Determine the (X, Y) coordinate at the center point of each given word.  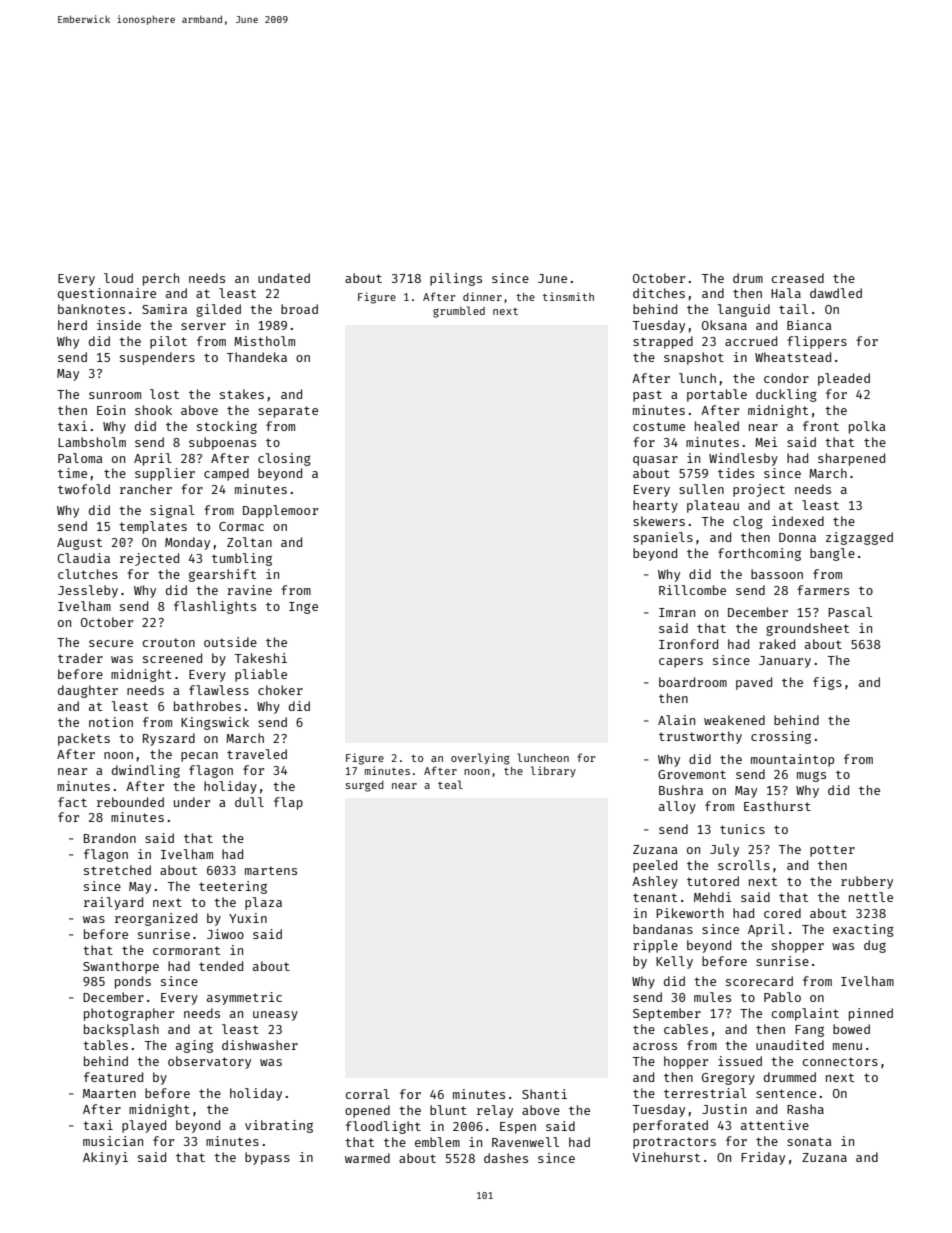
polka (867, 427)
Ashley (655, 882)
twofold (84, 489)
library (553, 771)
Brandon (110, 838)
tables (105, 1045)
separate (288, 412)
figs (827, 683)
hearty (655, 506)
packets (84, 739)
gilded (218, 310)
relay (495, 1111)
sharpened (851, 459)
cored (782, 913)
